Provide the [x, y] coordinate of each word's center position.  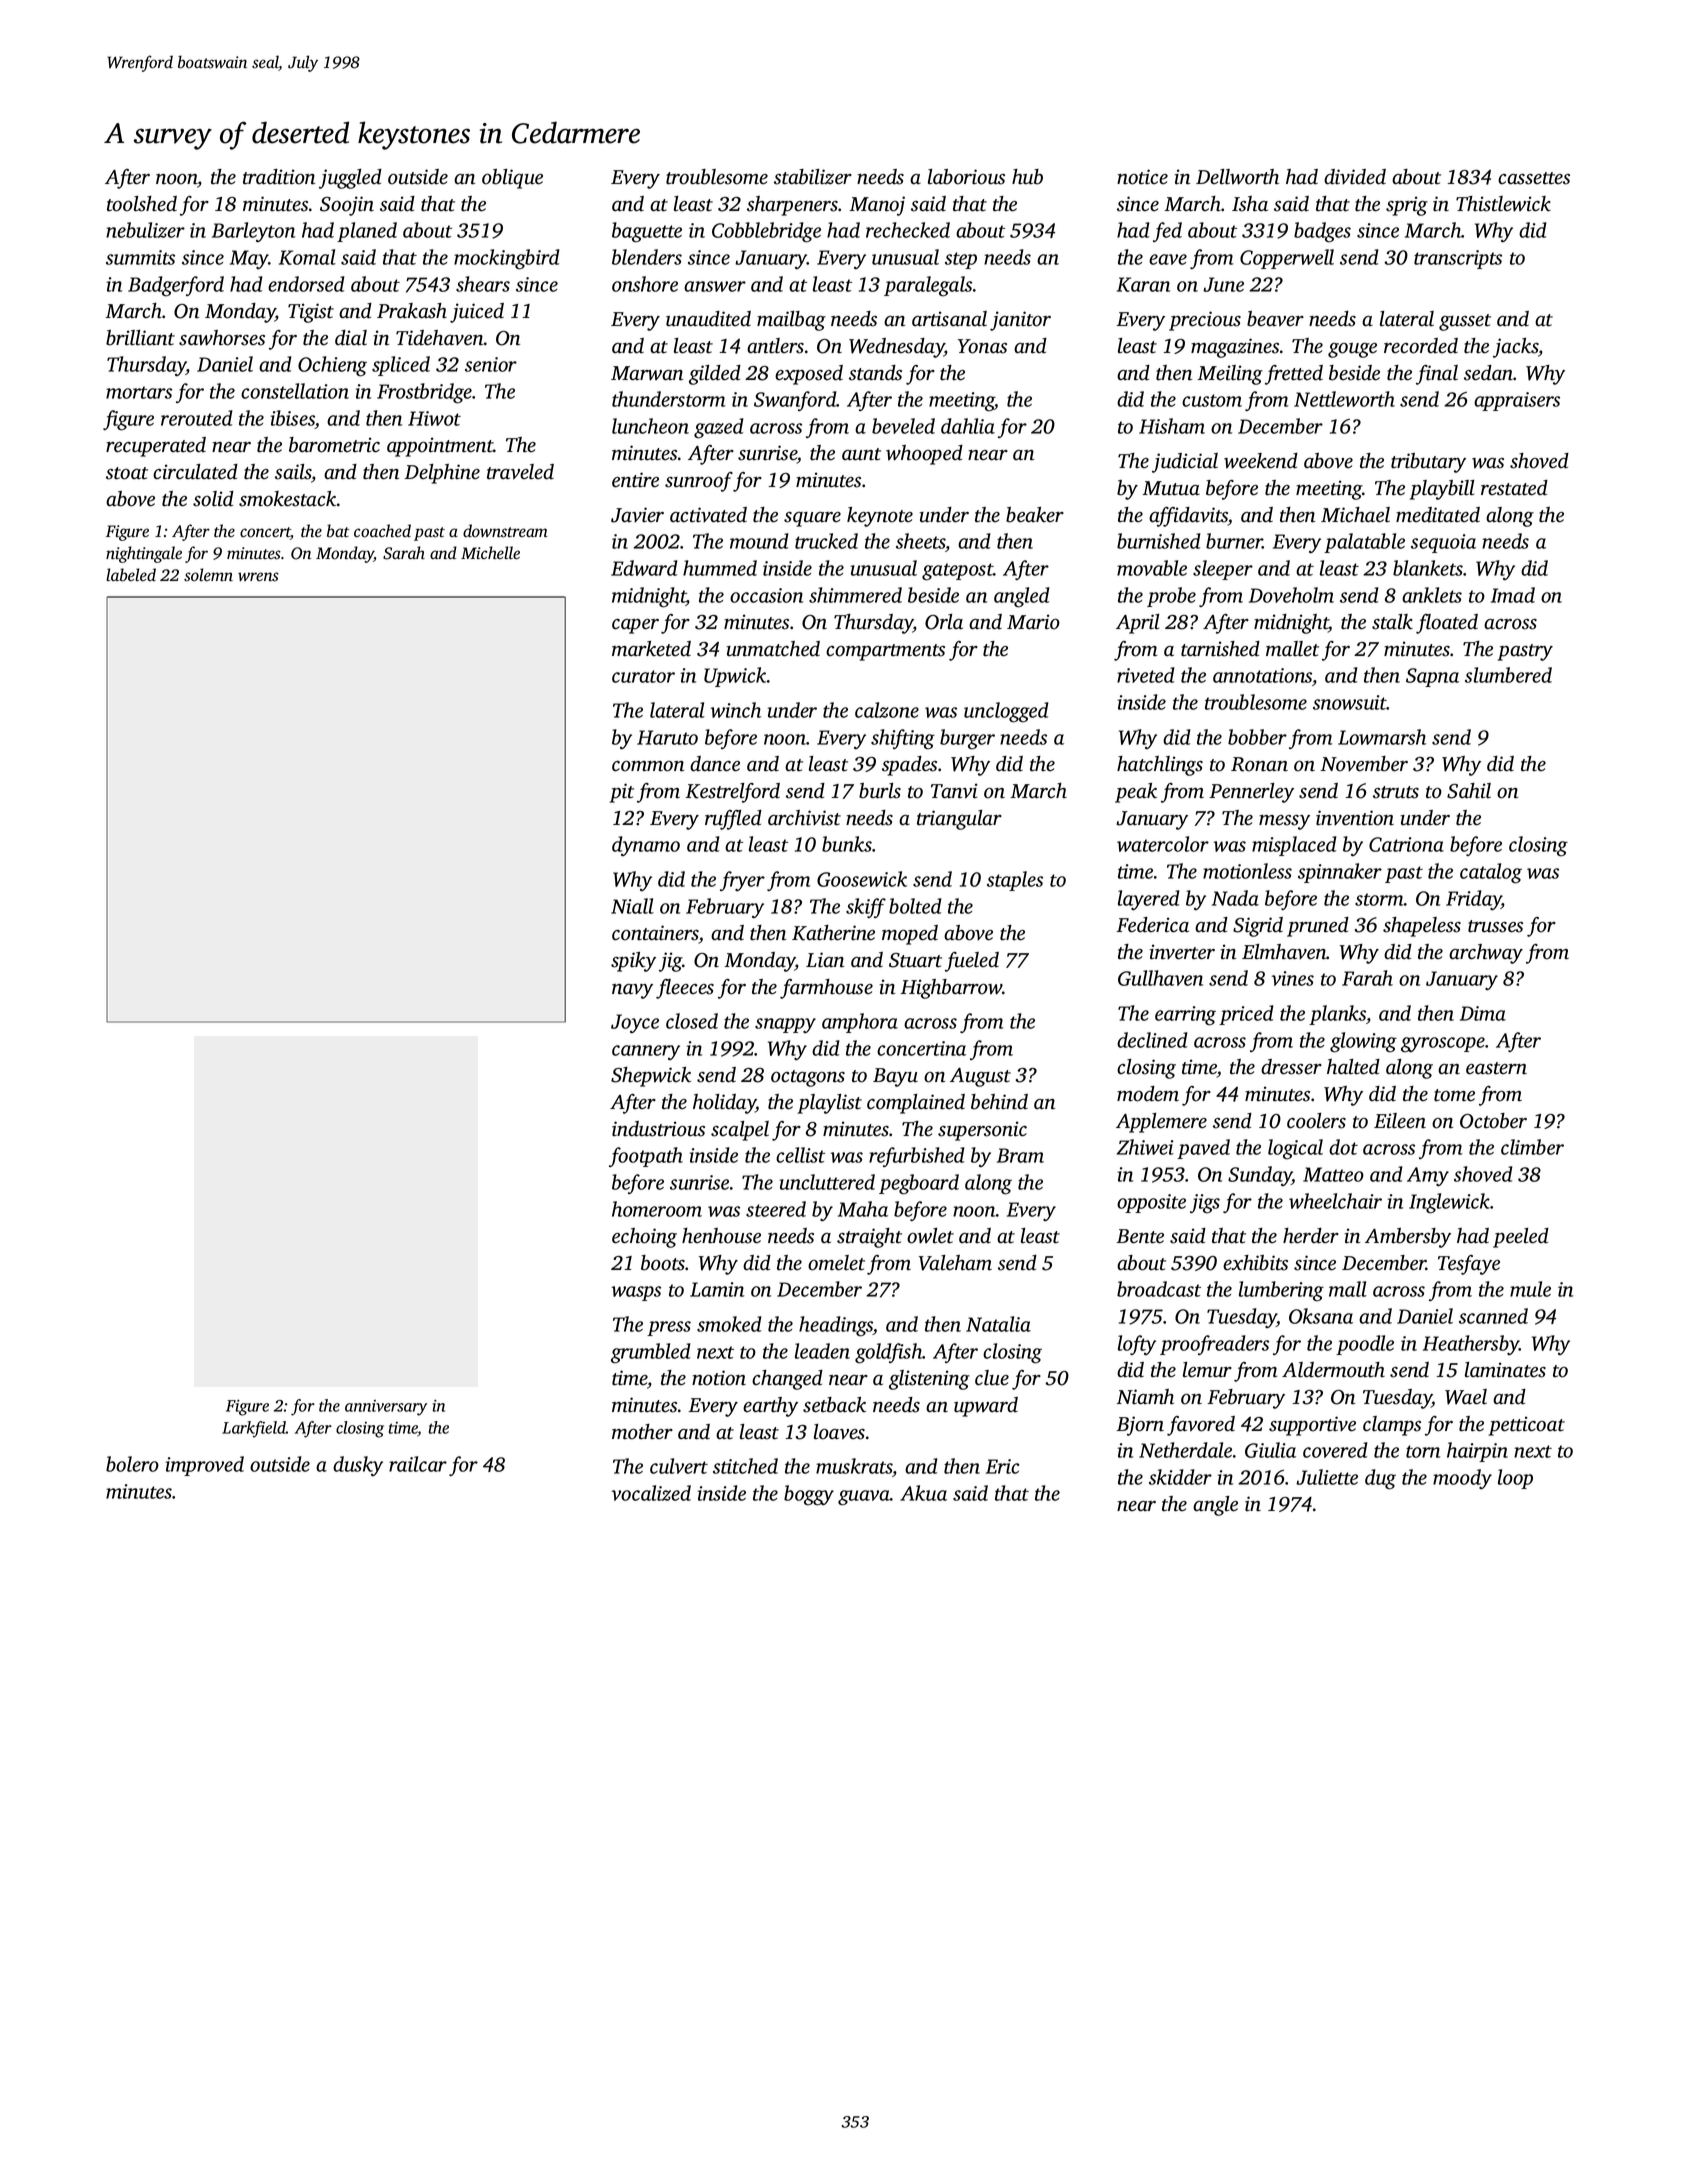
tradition [279, 177]
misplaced [1294, 846]
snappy [785, 1025]
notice [1142, 177]
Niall [632, 906]
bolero [132, 1464]
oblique [512, 179]
